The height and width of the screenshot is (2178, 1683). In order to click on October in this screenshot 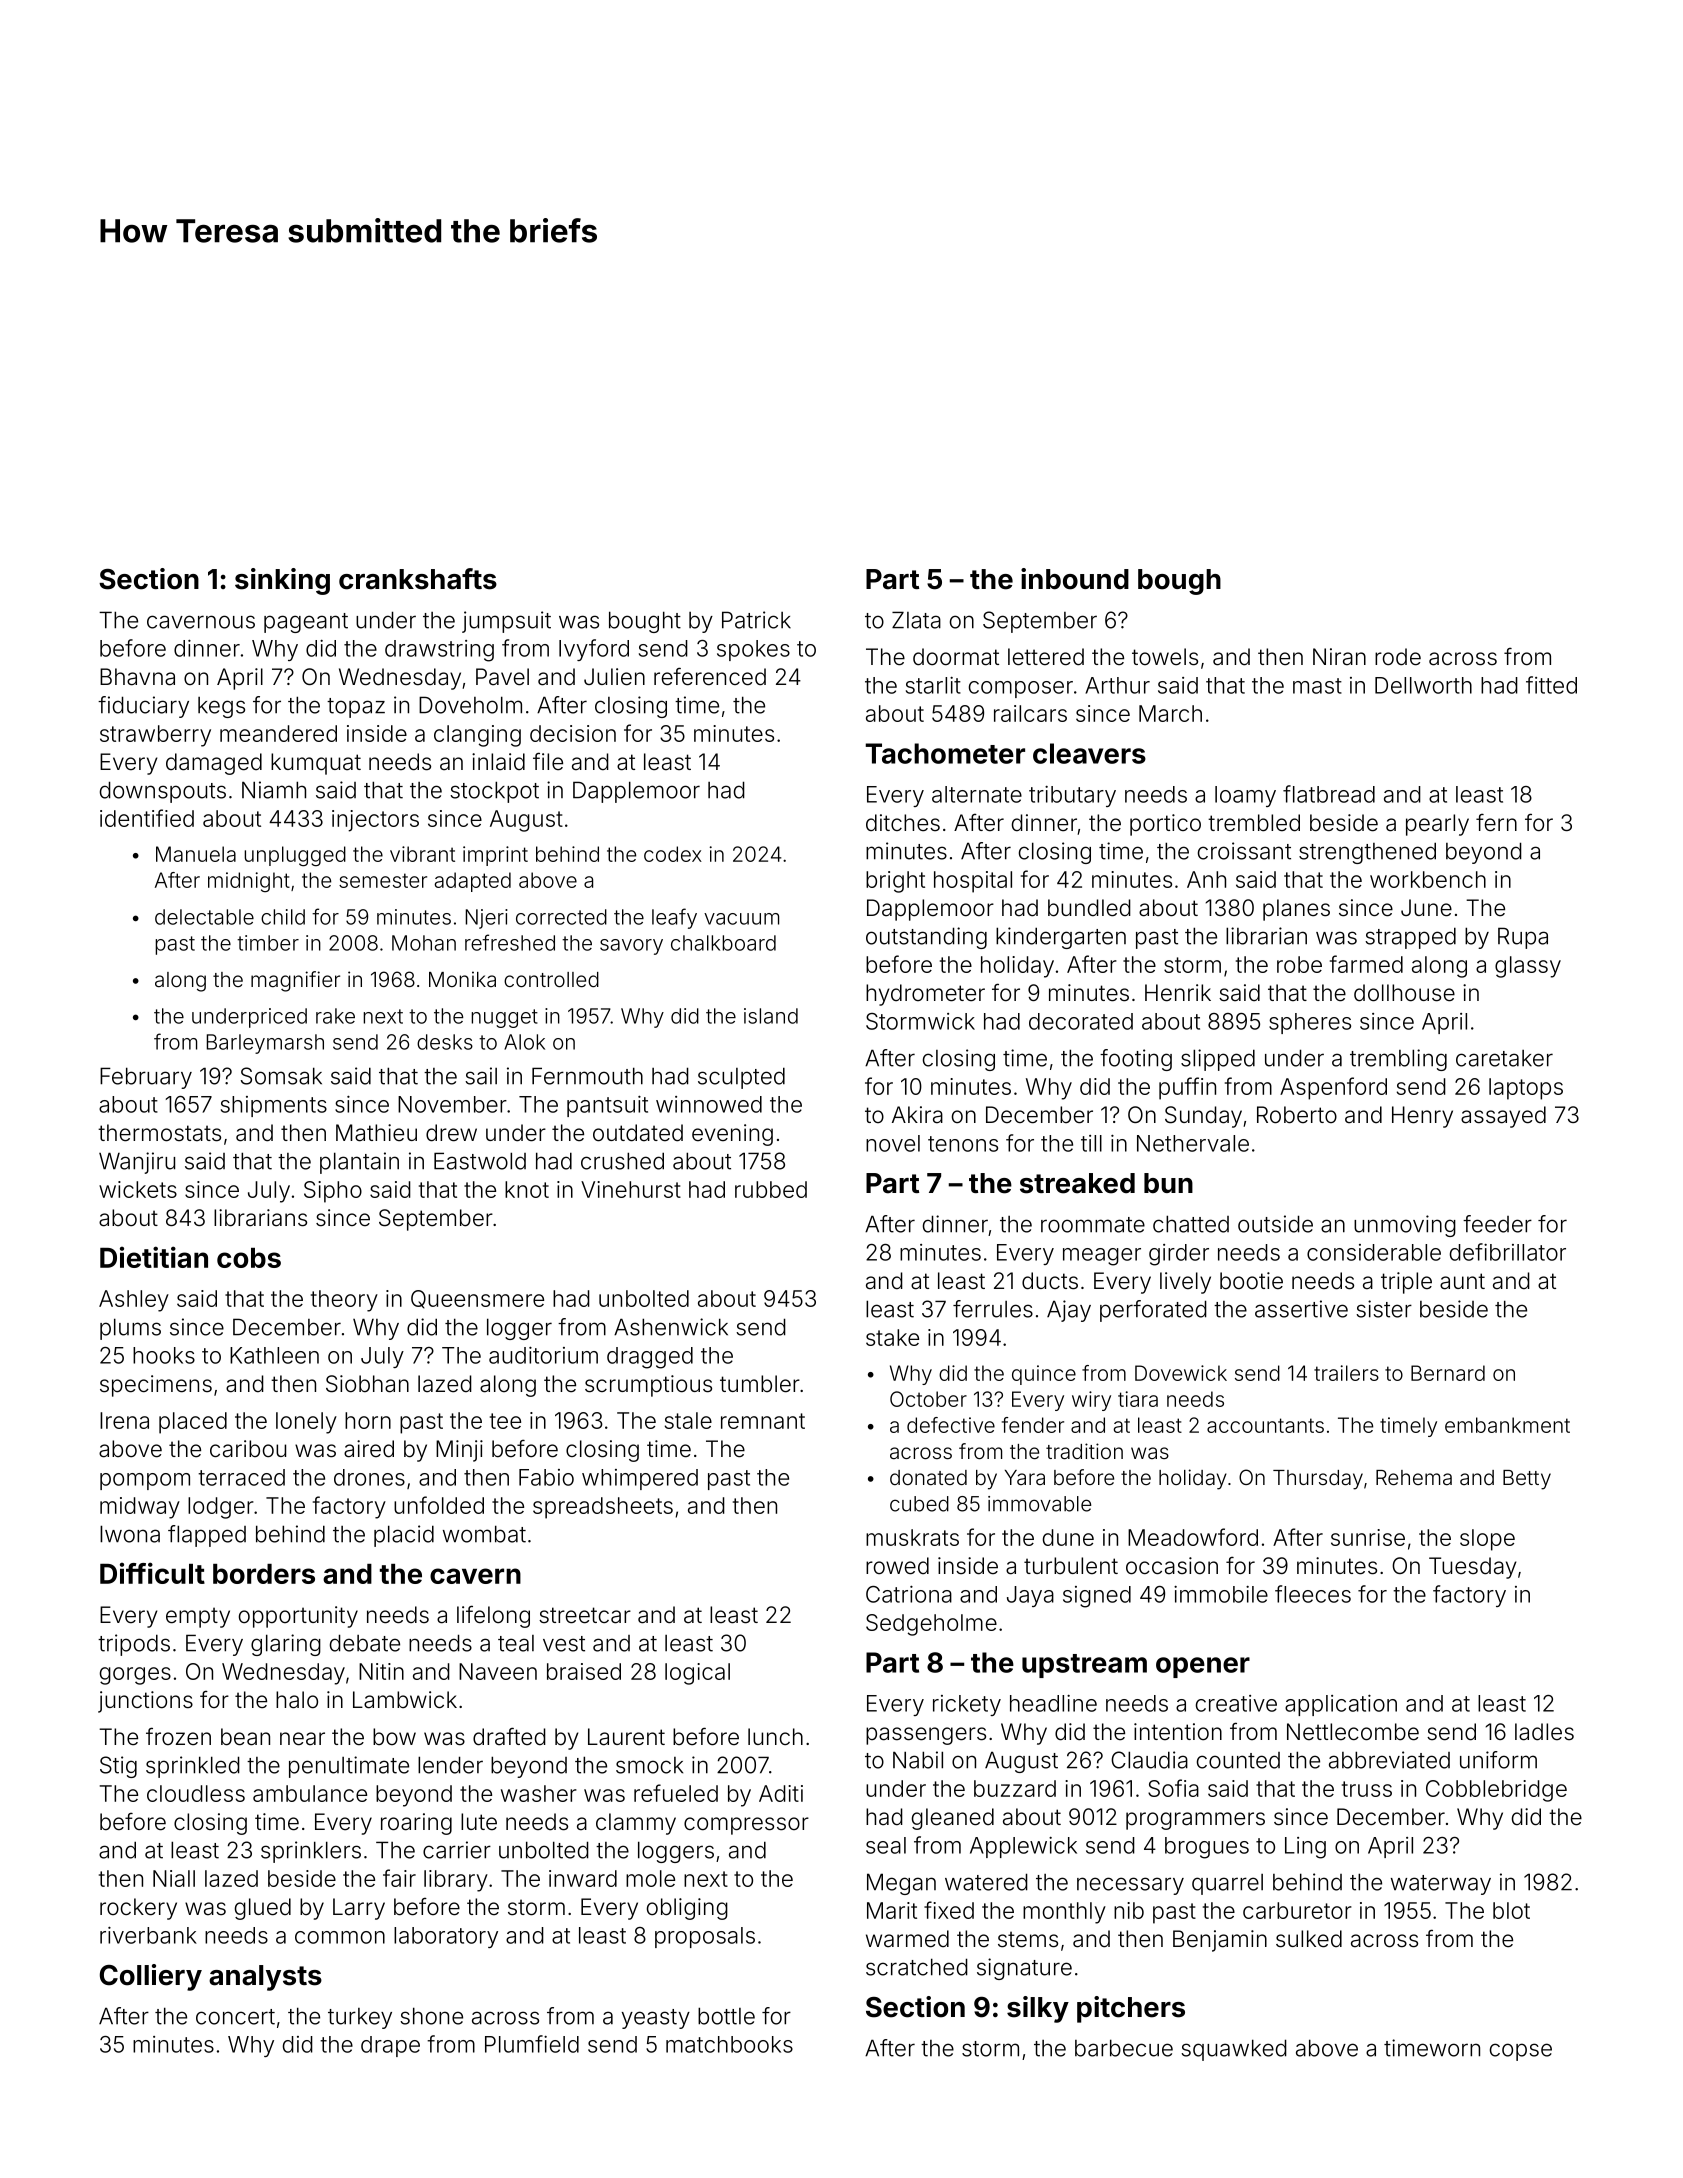, I will do `click(928, 1399)`.
